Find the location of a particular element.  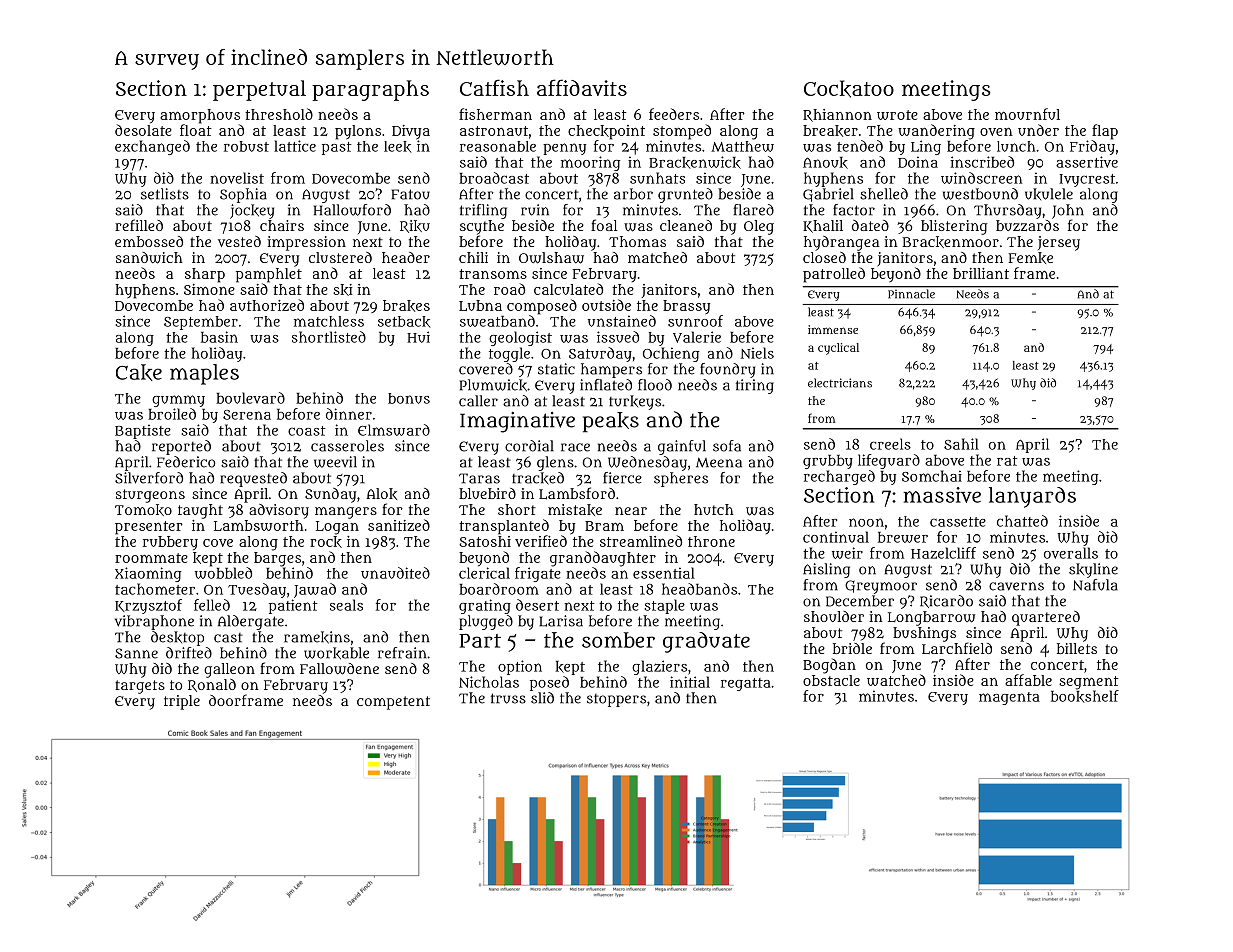

hutch is located at coordinates (714, 509).
